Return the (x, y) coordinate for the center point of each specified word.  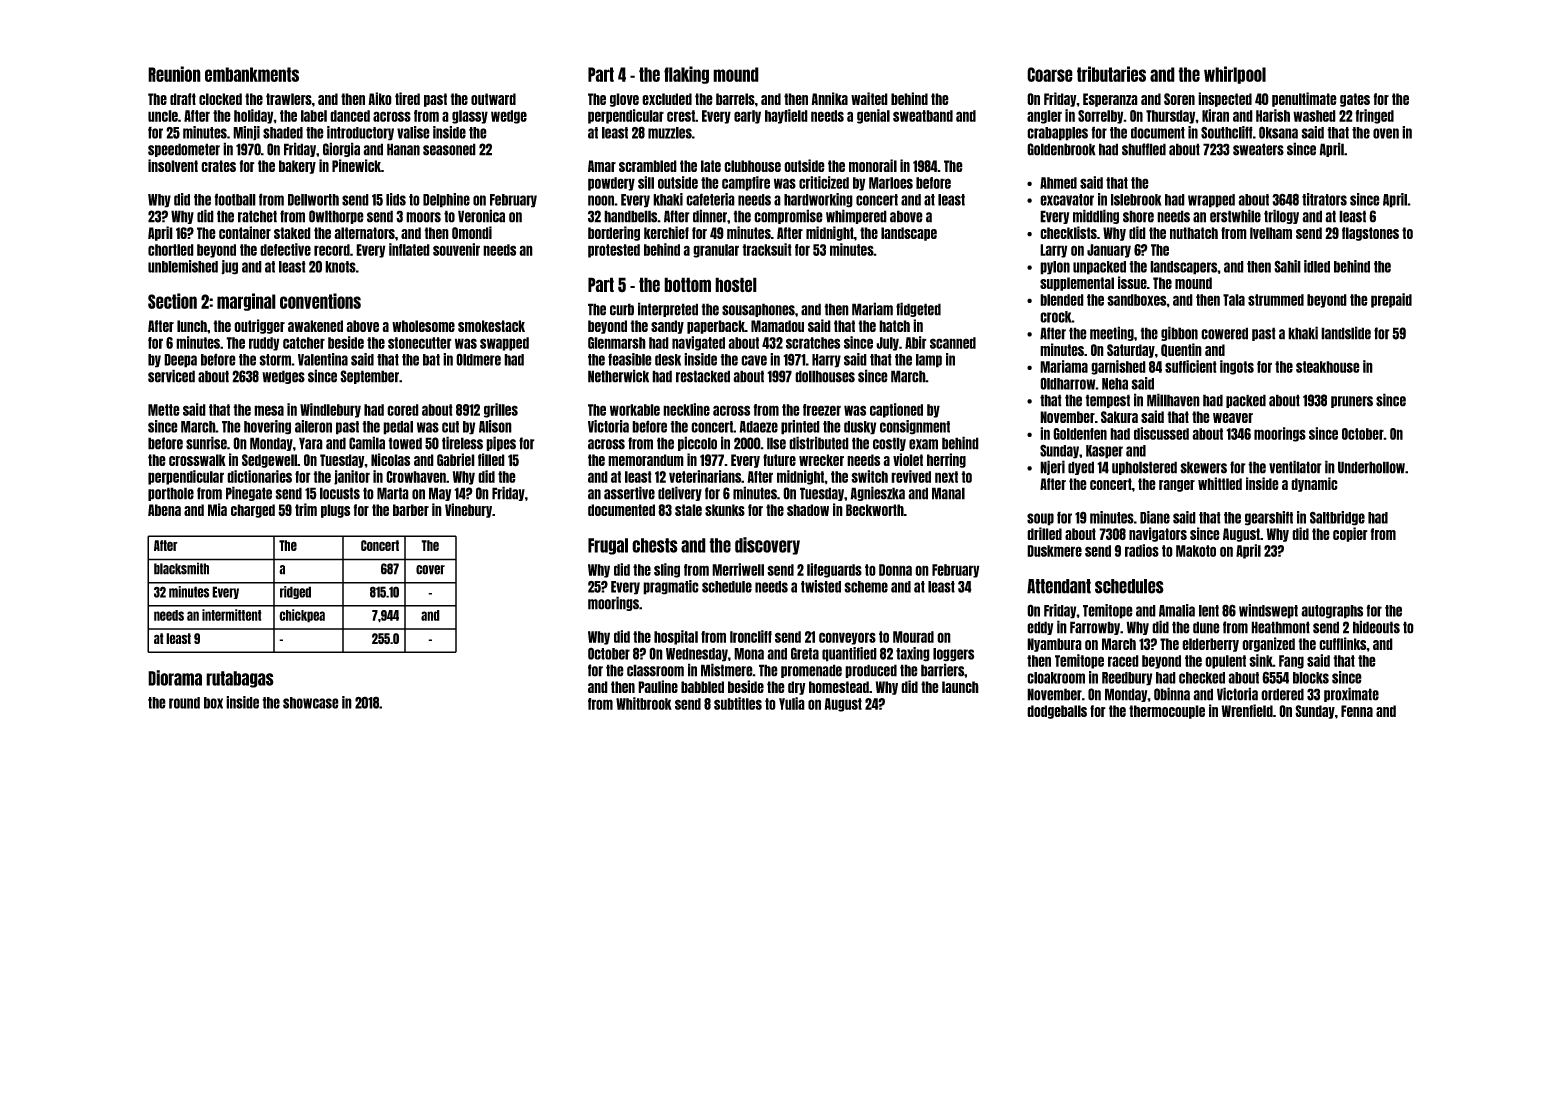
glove (624, 100)
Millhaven (1173, 400)
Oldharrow (1068, 383)
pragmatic (671, 587)
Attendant (1059, 586)
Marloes (891, 183)
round (184, 703)
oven (1386, 133)
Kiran (1215, 115)
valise (413, 132)
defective (285, 249)
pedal (398, 428)
